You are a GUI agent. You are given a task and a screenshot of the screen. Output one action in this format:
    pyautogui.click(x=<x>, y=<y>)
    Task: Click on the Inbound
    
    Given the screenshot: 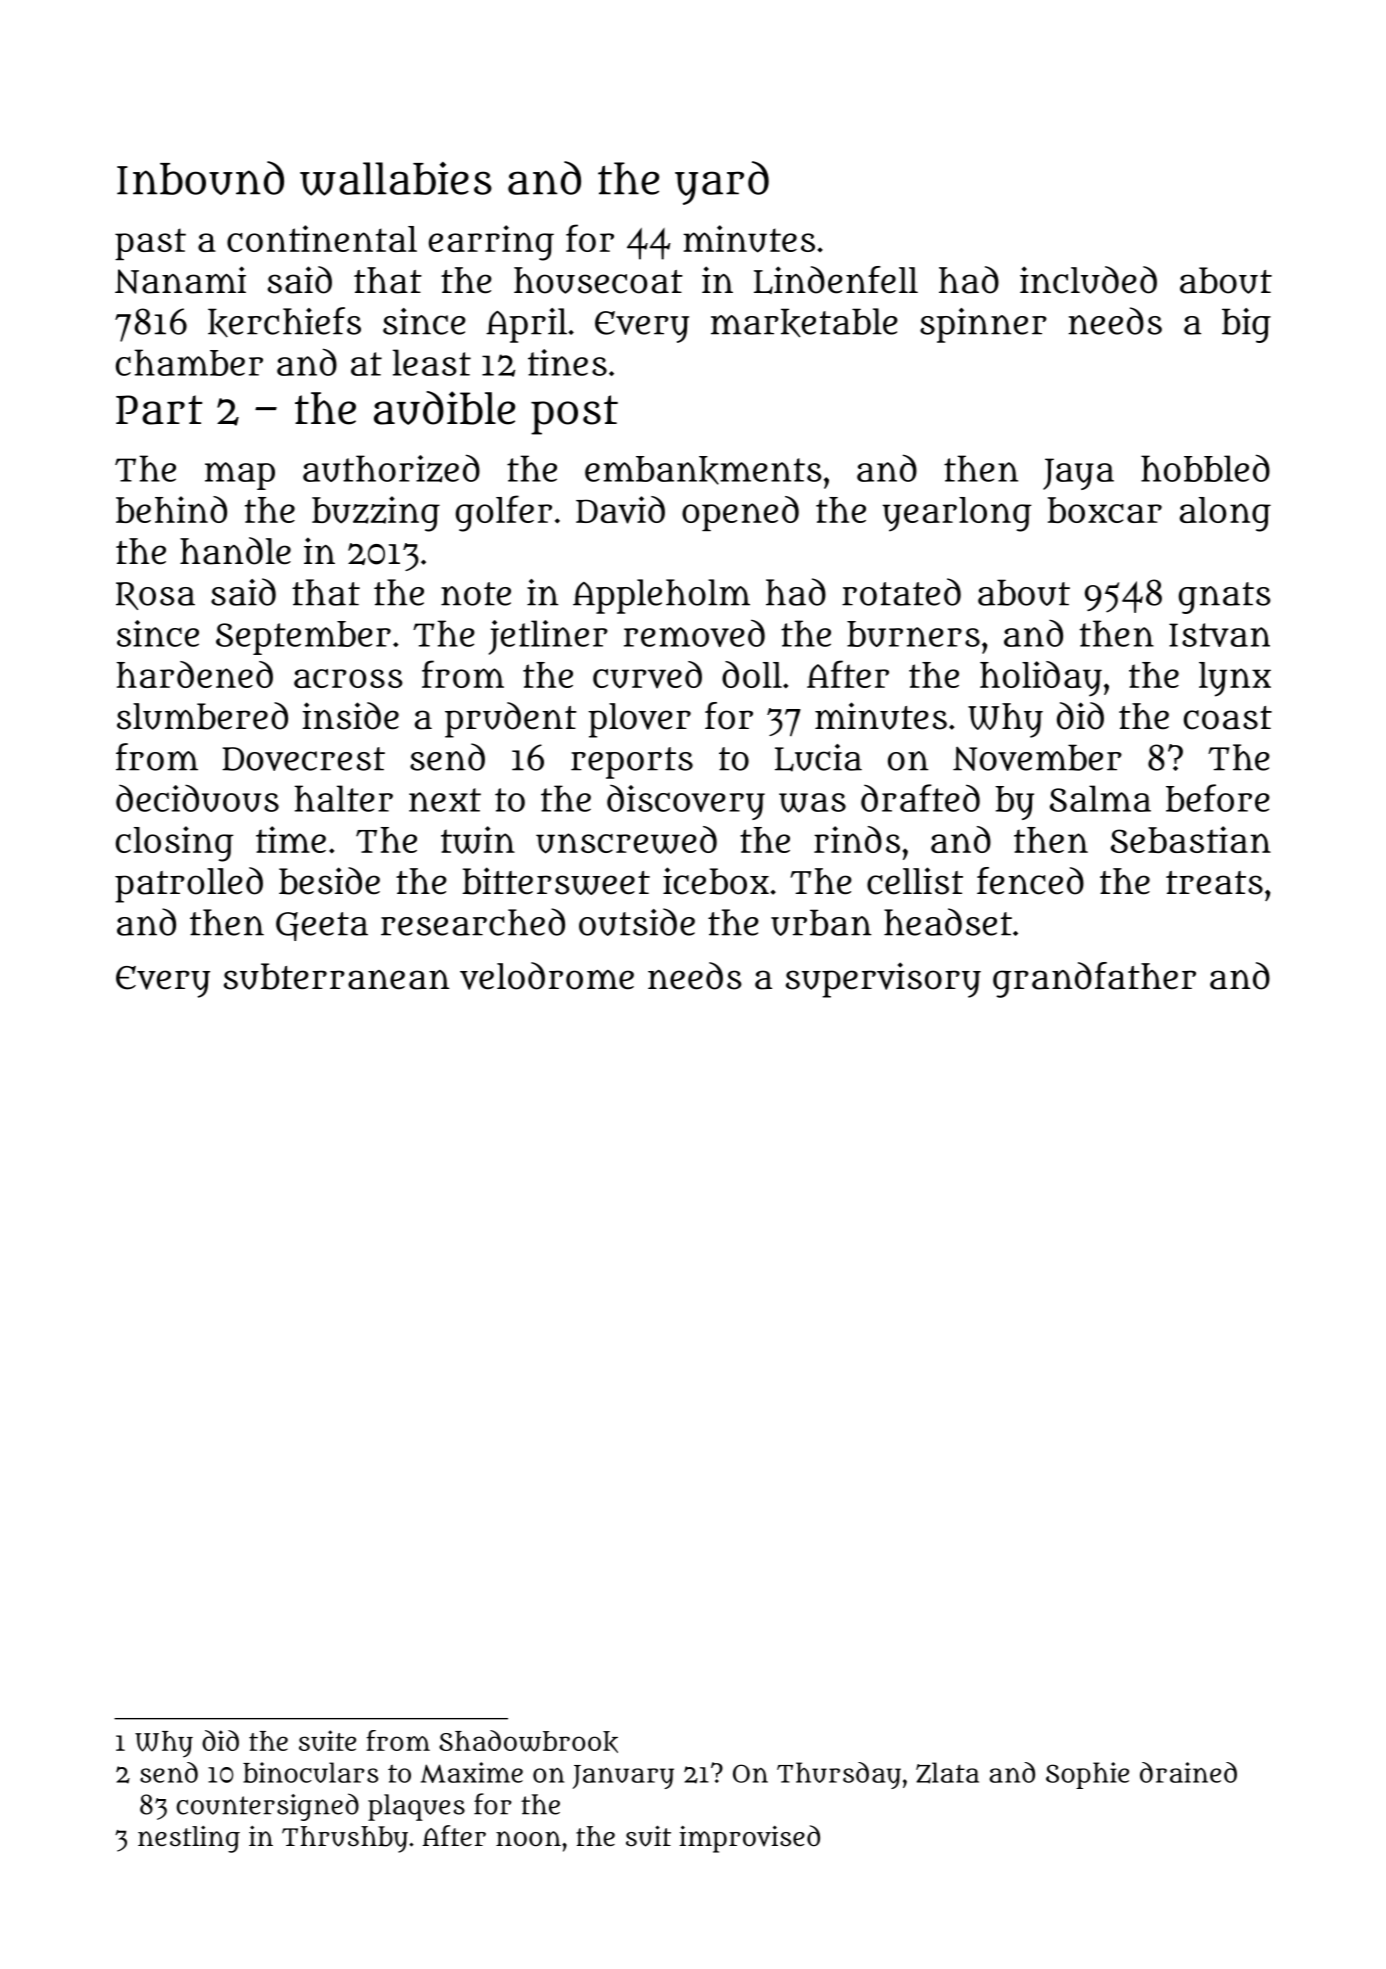 What is the action you would take?
    pyautogui.click(x=200, y=178)
